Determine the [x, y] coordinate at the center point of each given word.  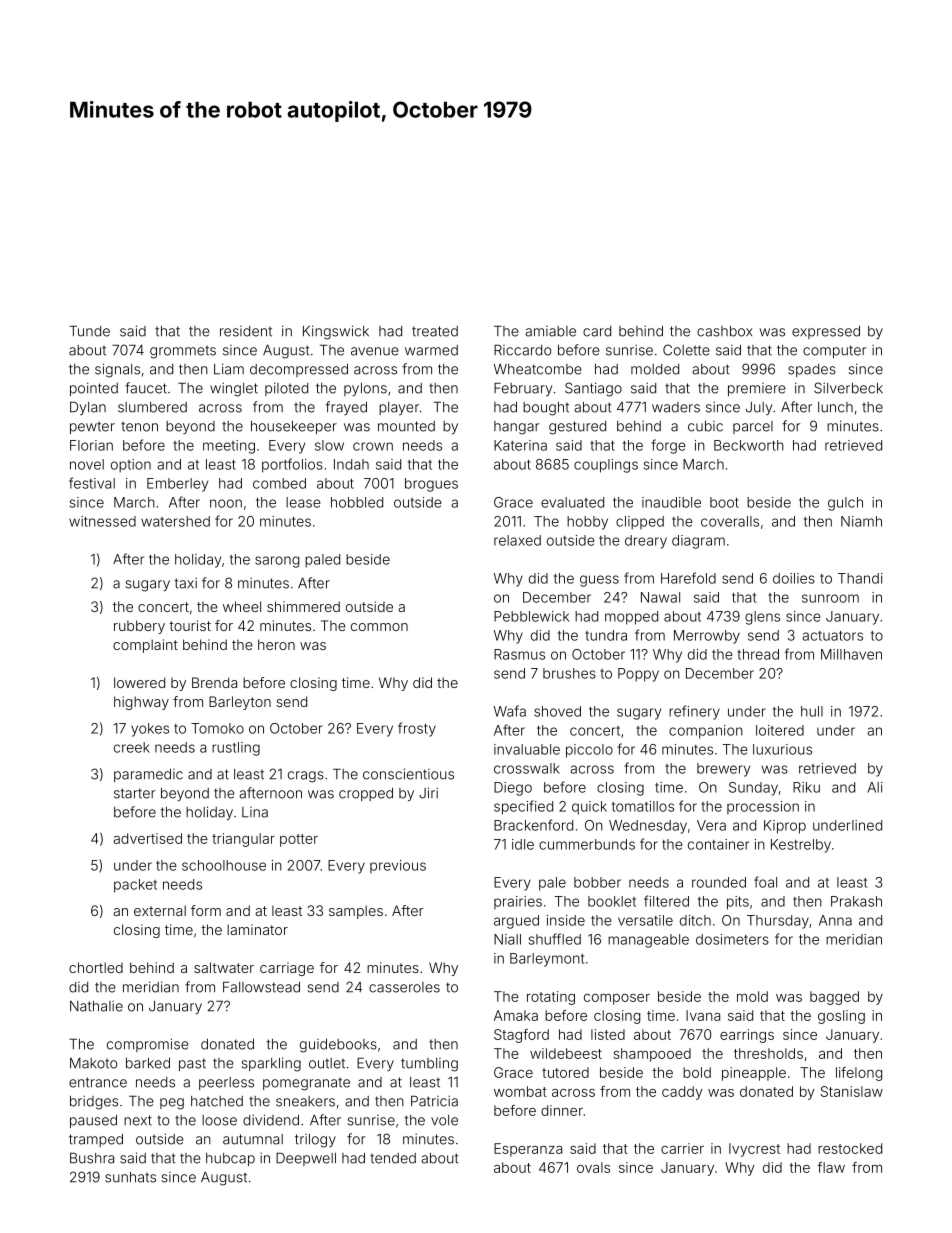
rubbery [139, 627]
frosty [417, 729]
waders [676, 407]
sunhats [130, 1177]
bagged [834, 998]
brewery [723, 770]
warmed [431, 350]
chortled [96, 967]
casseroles [404, 987]
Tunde [89, 331]
